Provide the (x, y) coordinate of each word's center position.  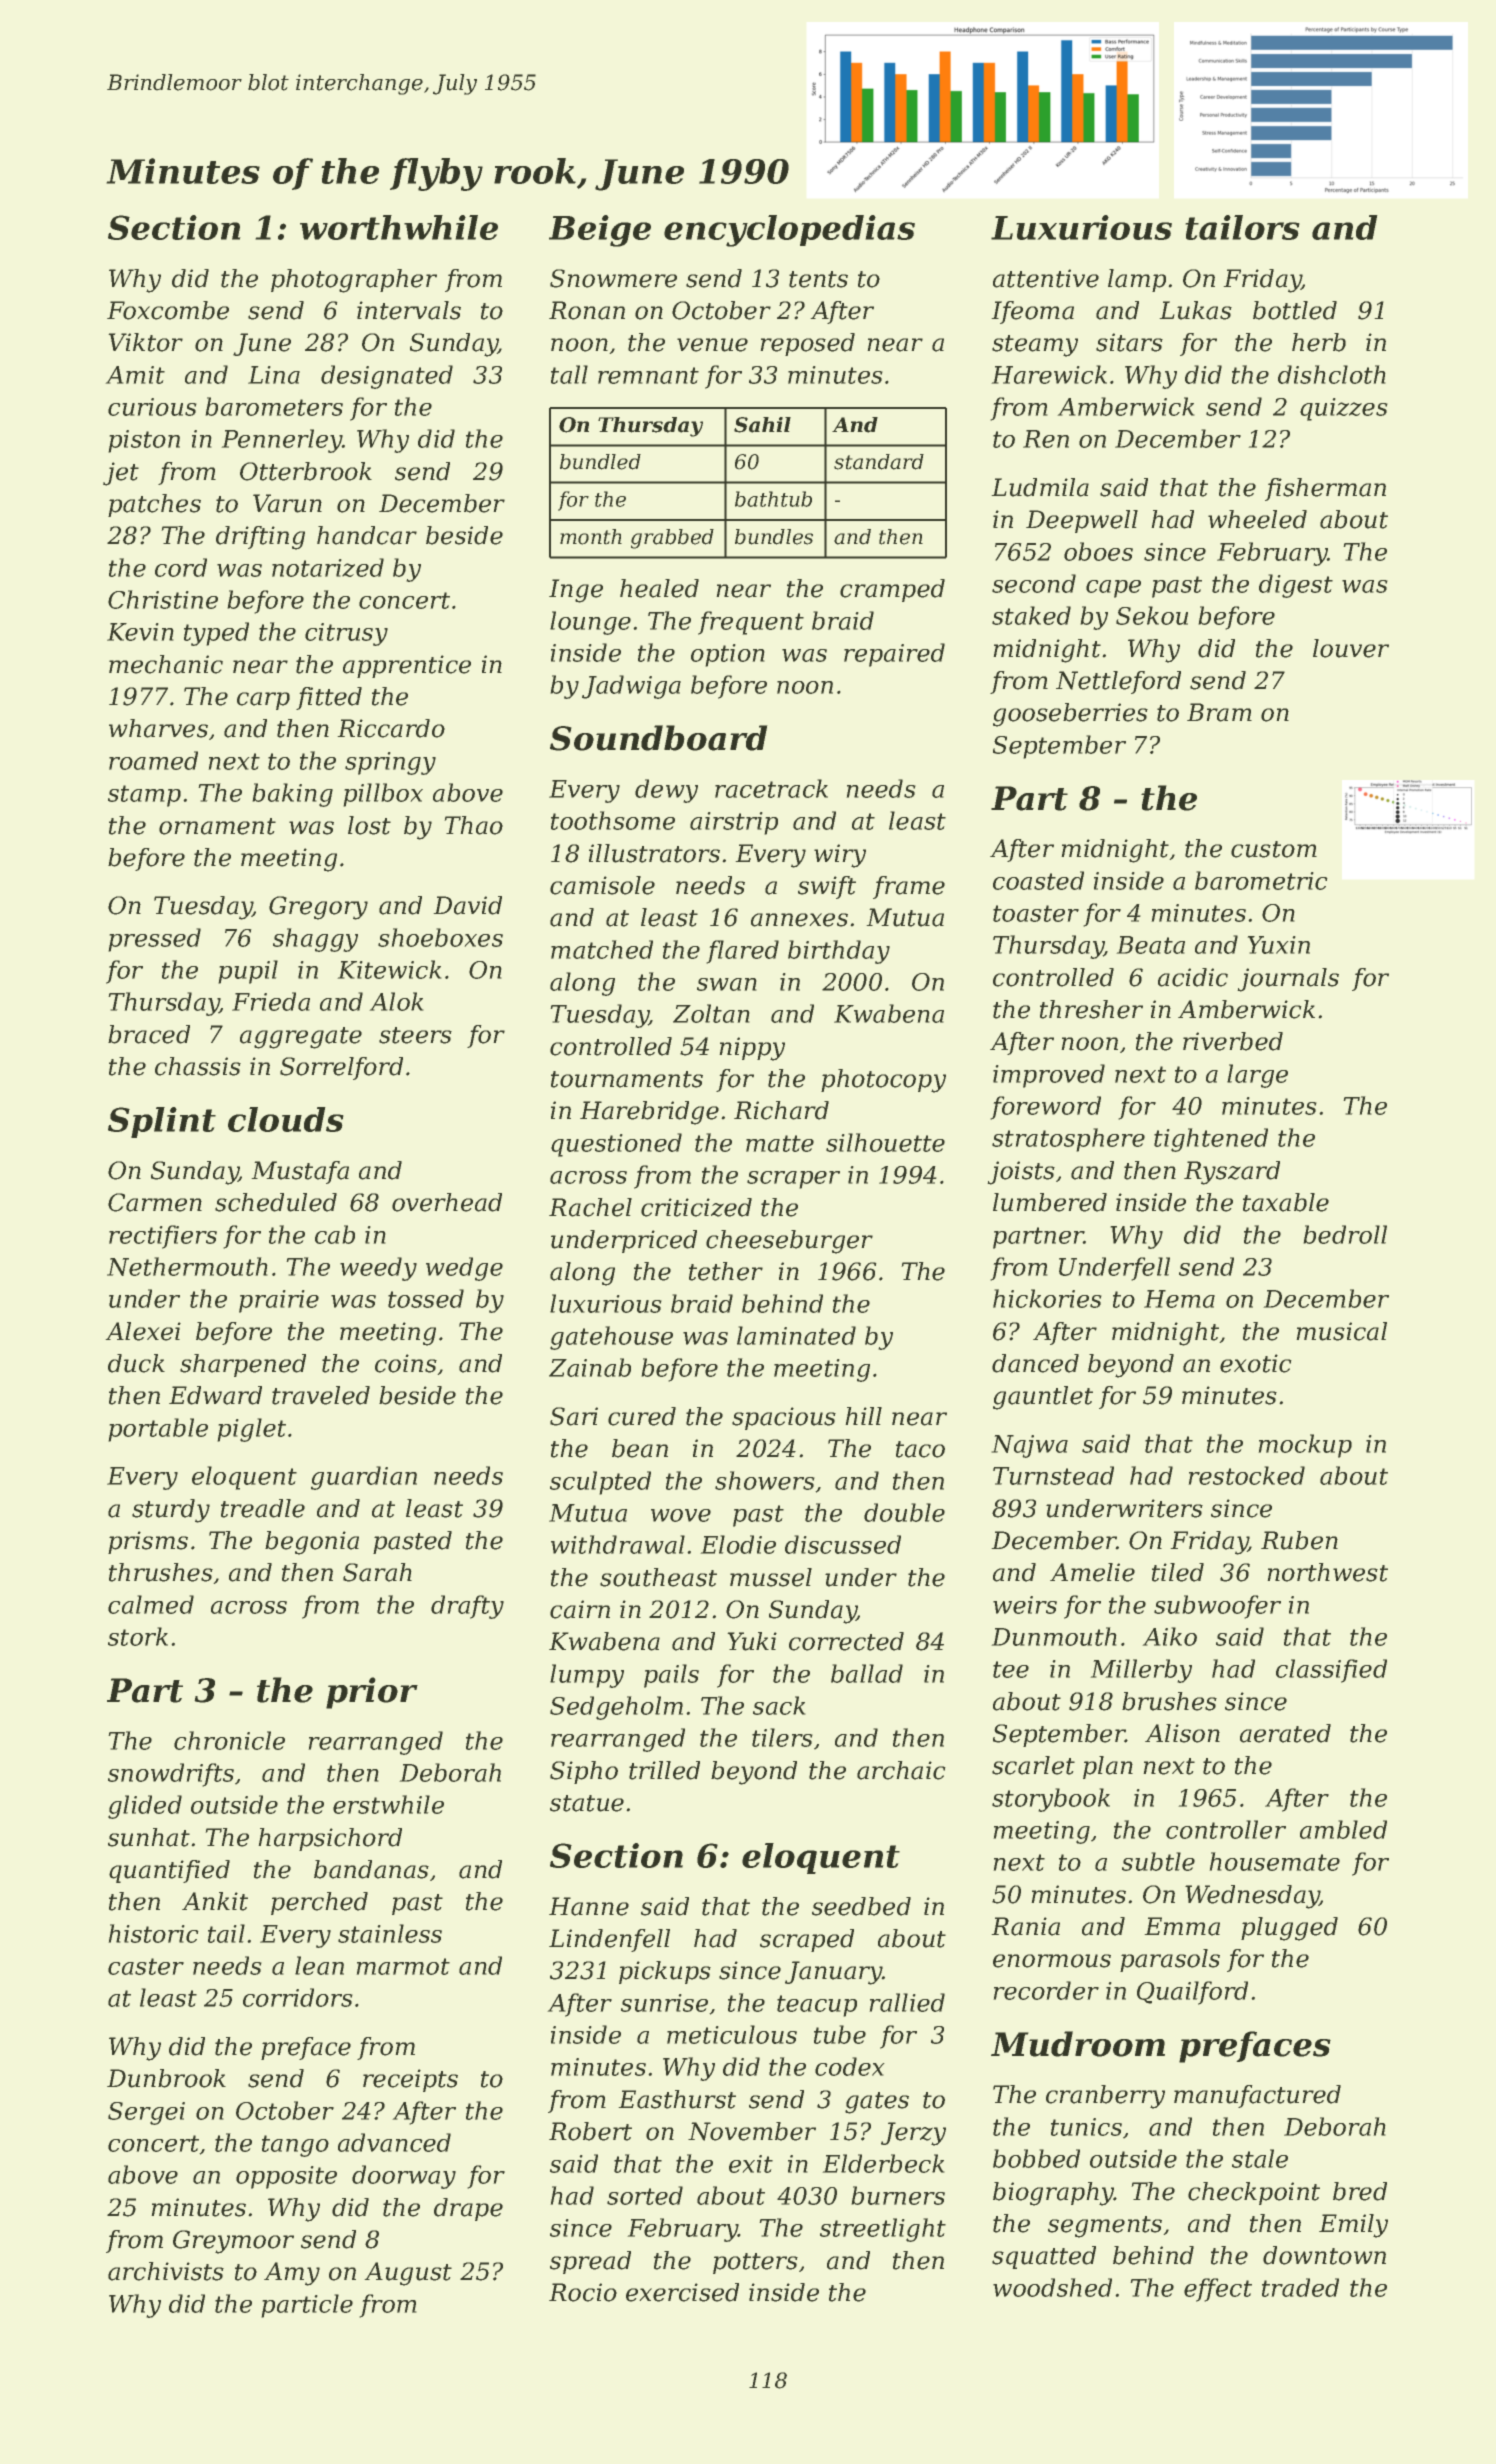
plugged (1289, 1929)
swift (827, 887)
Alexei (143, 1331)
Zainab (590, 1367)
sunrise (664, 2003)
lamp (1137, 280)
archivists (166, 2271)
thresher (1091, 1009)
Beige (600, 231)
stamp (144, 796)
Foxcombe (168, 310)
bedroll (1345, 1234)
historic (153, 1933)
